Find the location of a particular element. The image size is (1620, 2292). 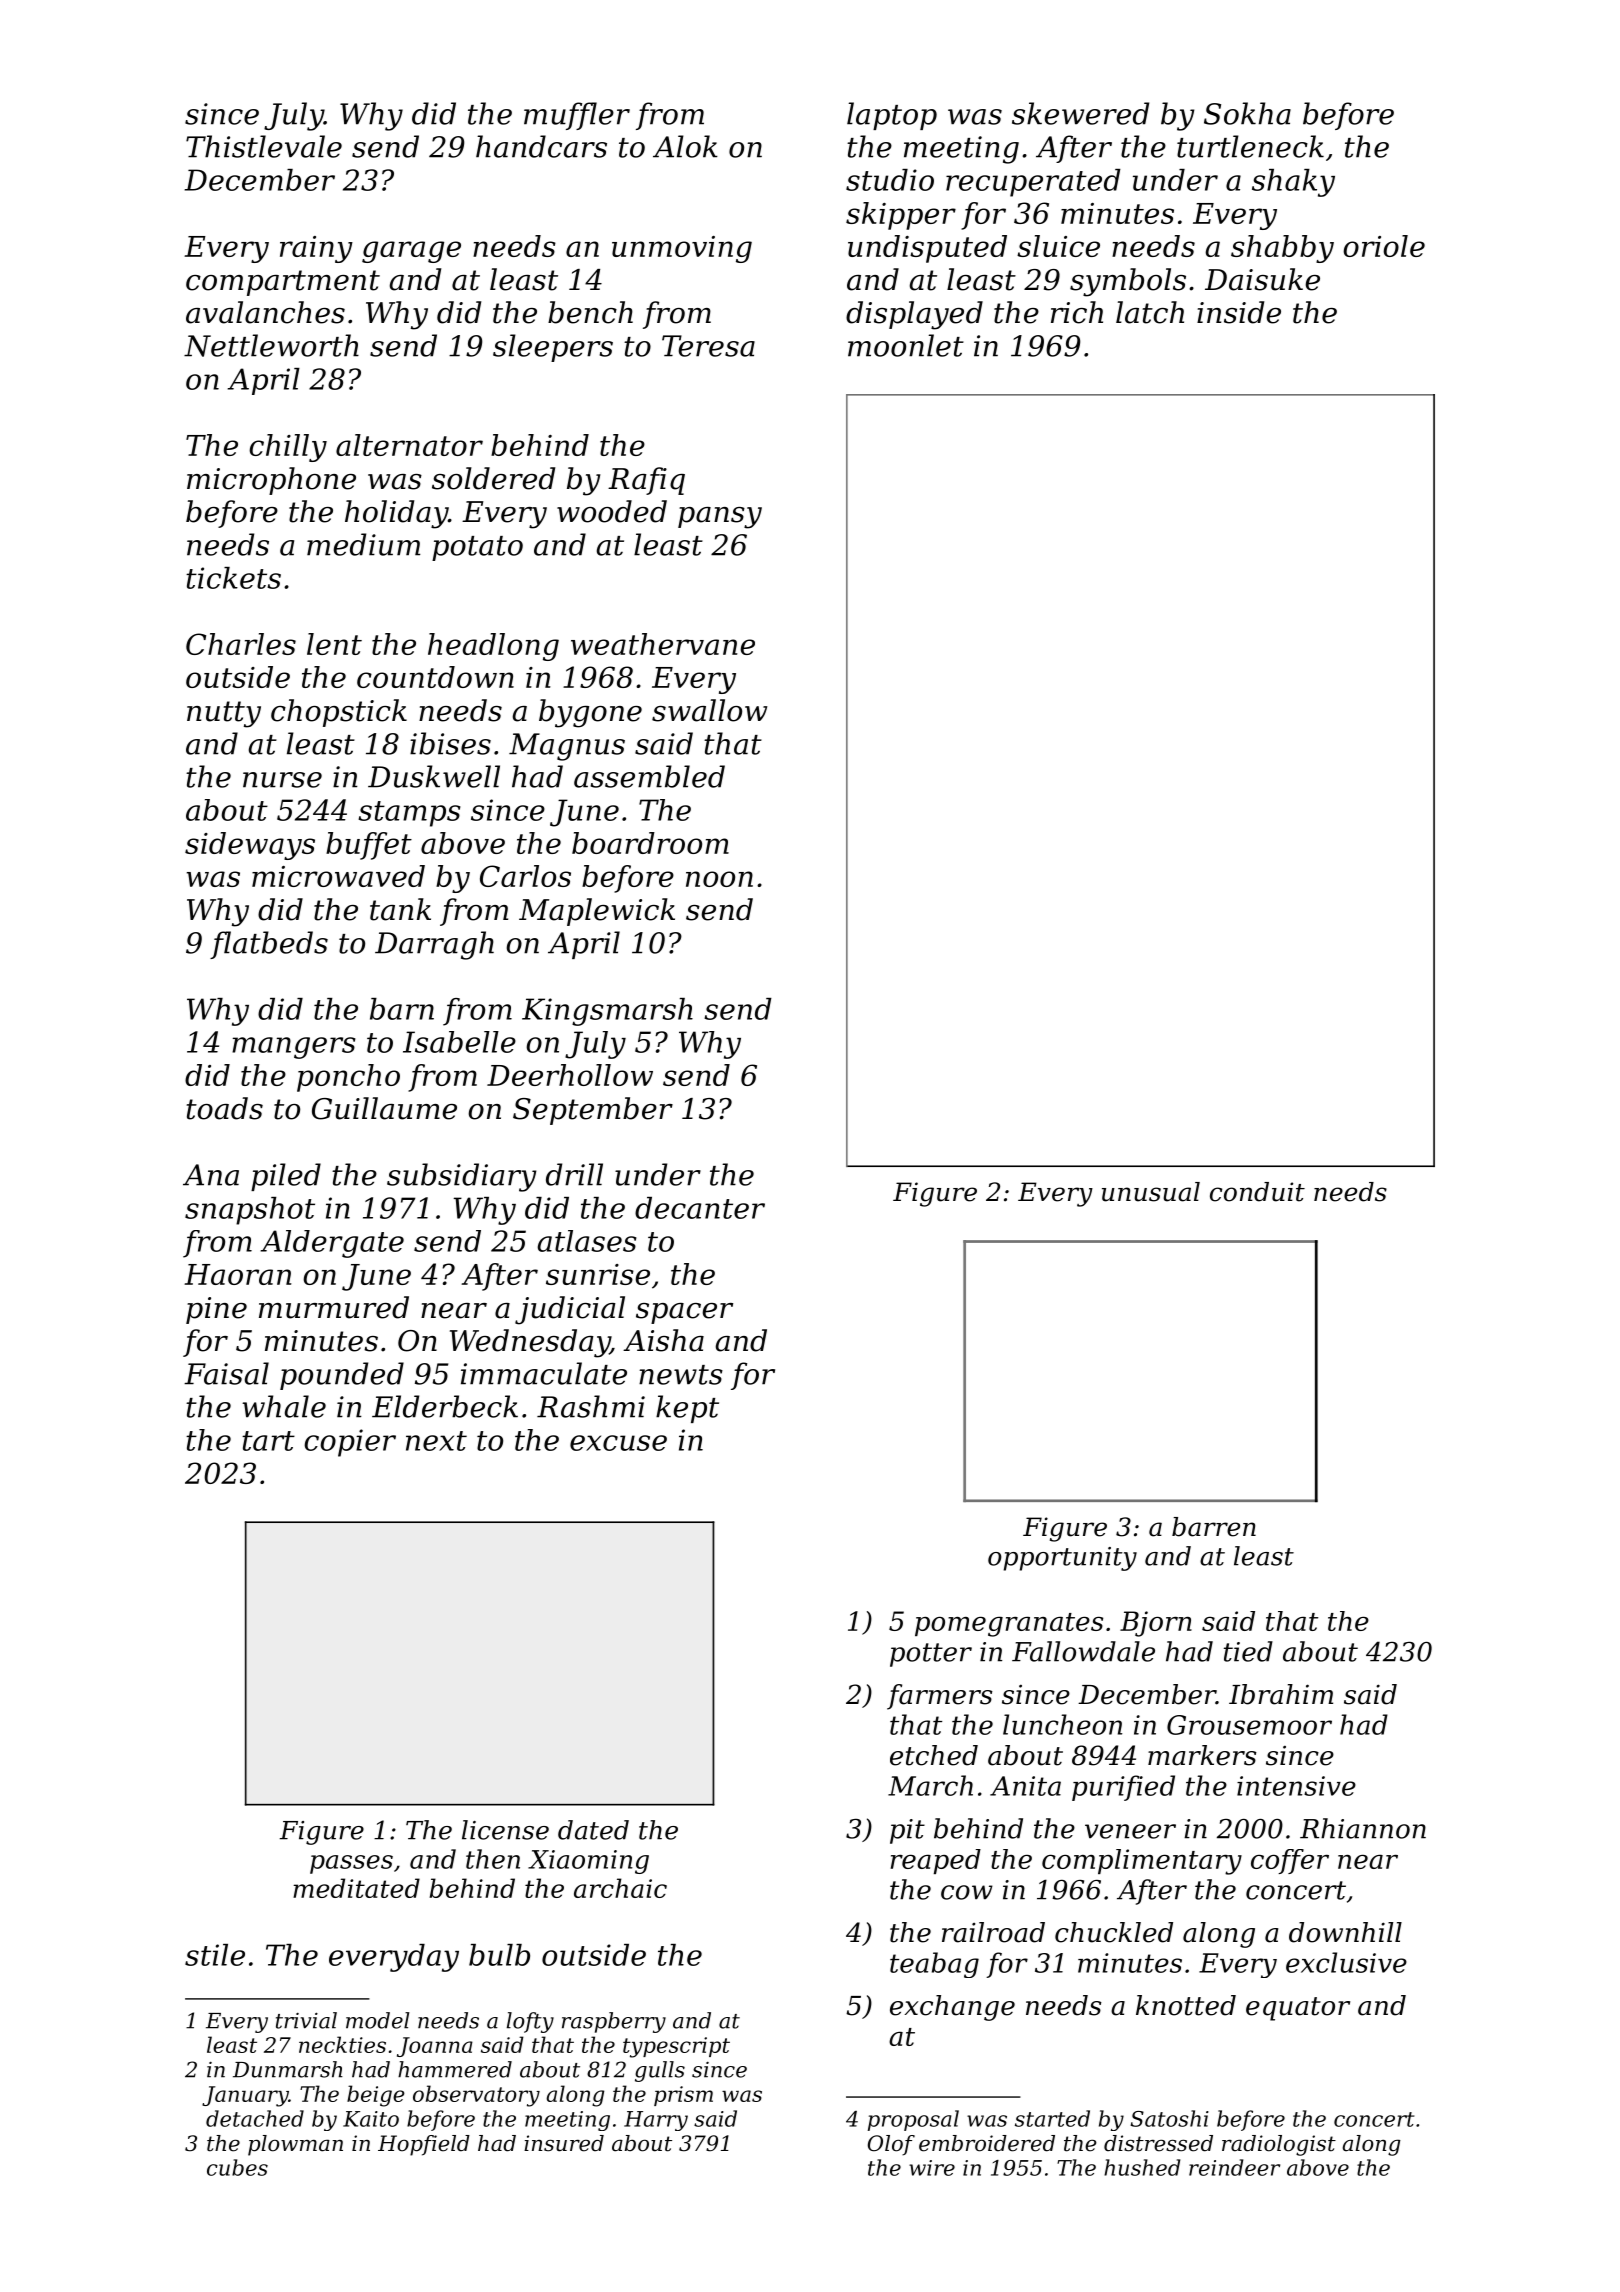

Nettleworth is located at coordinates (271, 345).
